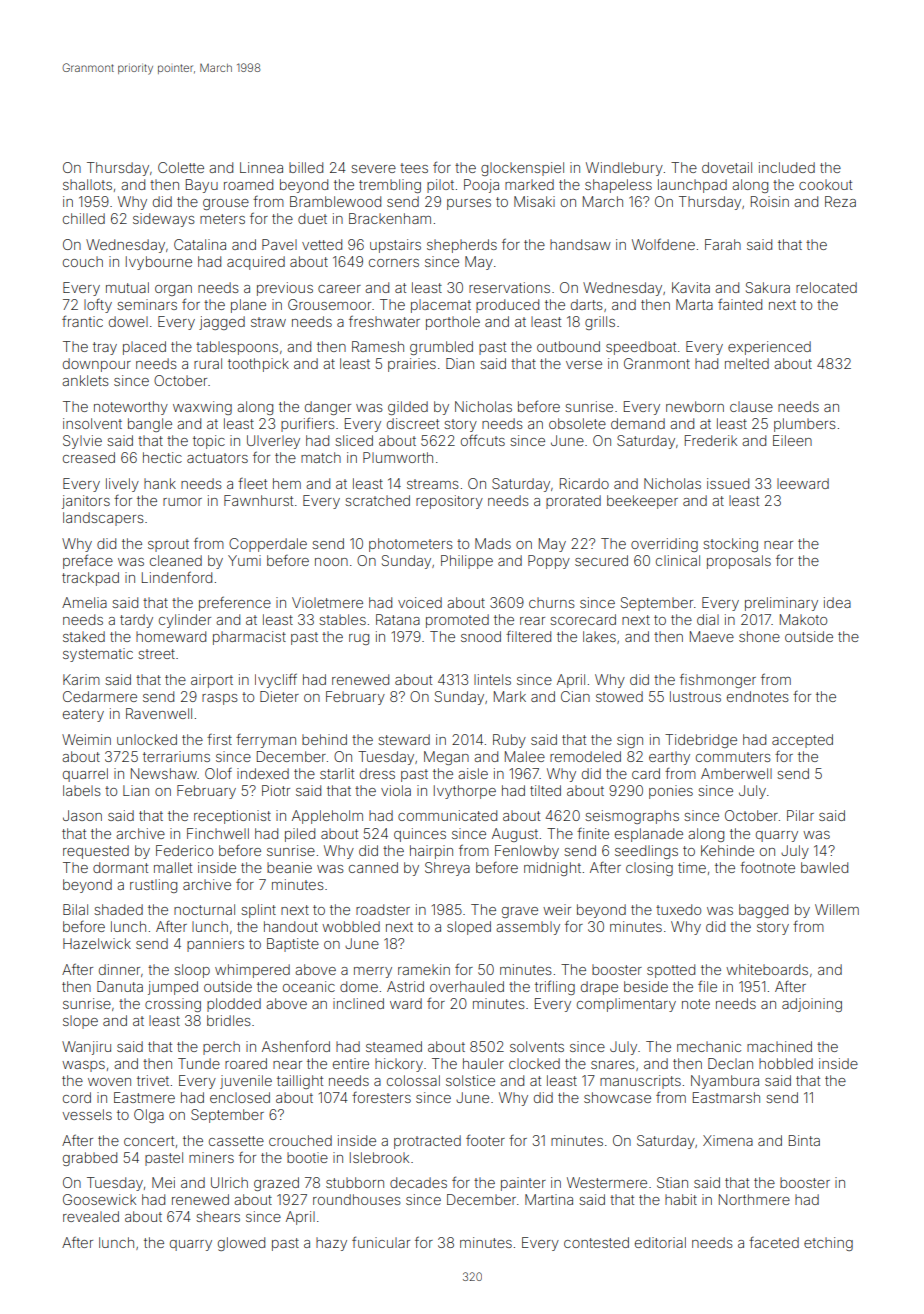 Image resolution: width=924 pixels, height=1314 pixels. What do you see at coordinates (840, 201) in the screenshot?
I see `Reza` at bounding box center [840, 201].
